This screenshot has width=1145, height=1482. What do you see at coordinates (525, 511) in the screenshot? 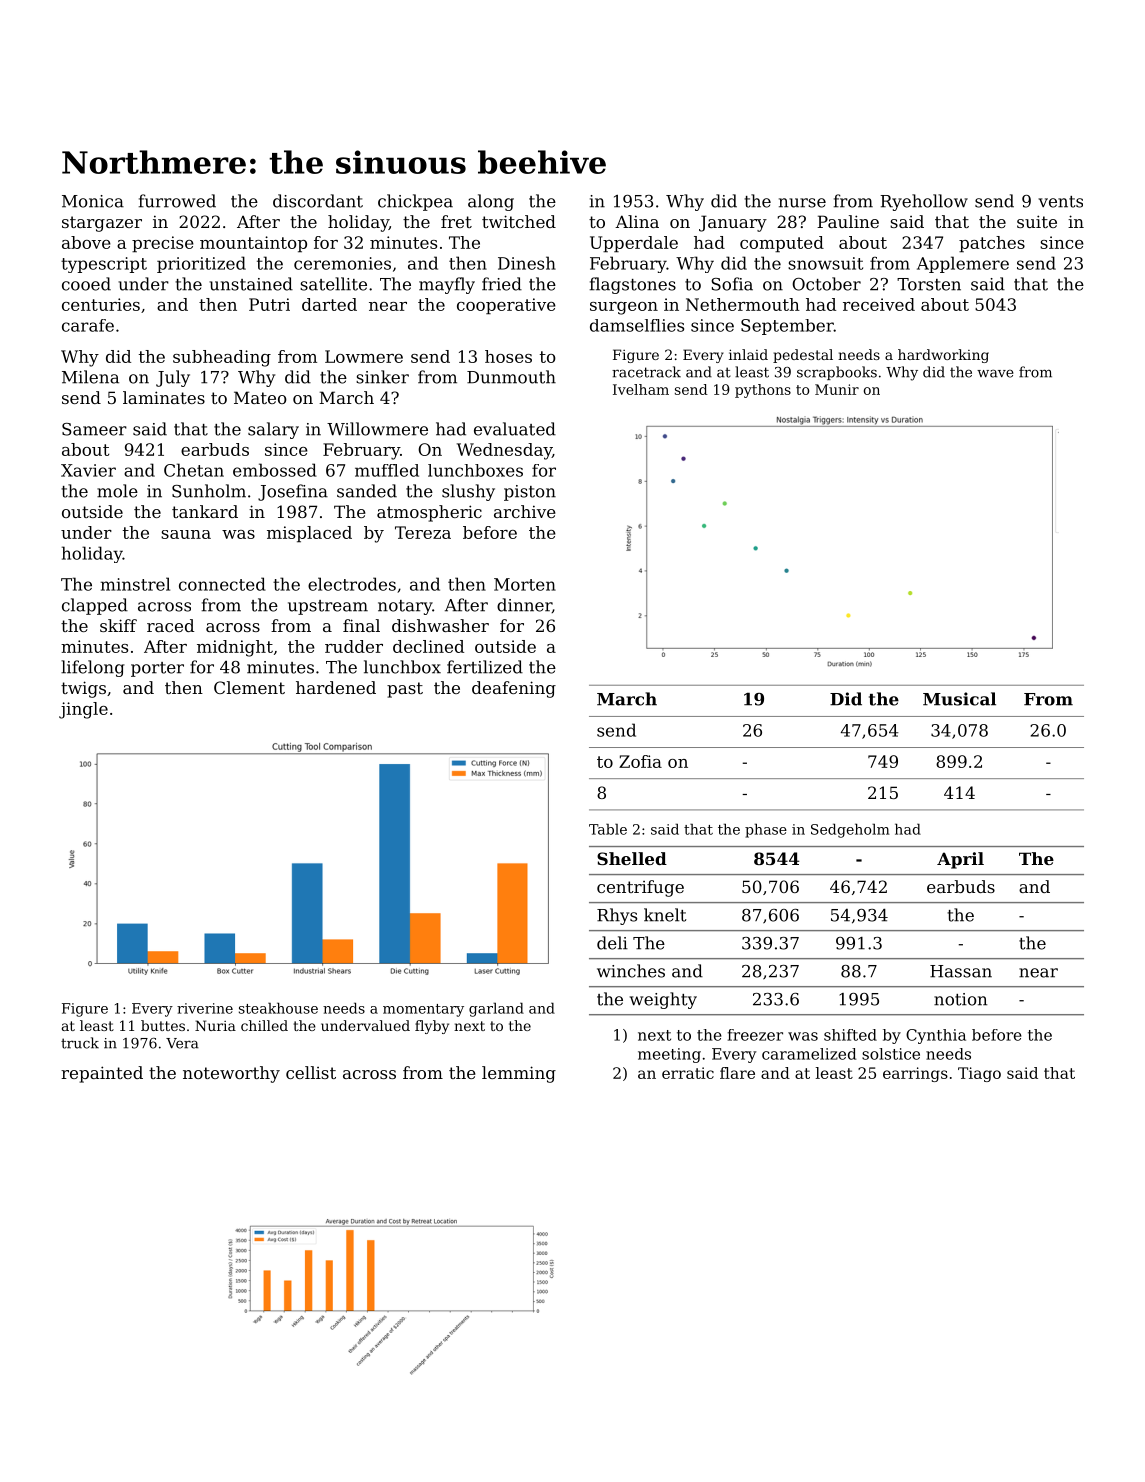
I see `archive` at bounding box center [525, 511].
